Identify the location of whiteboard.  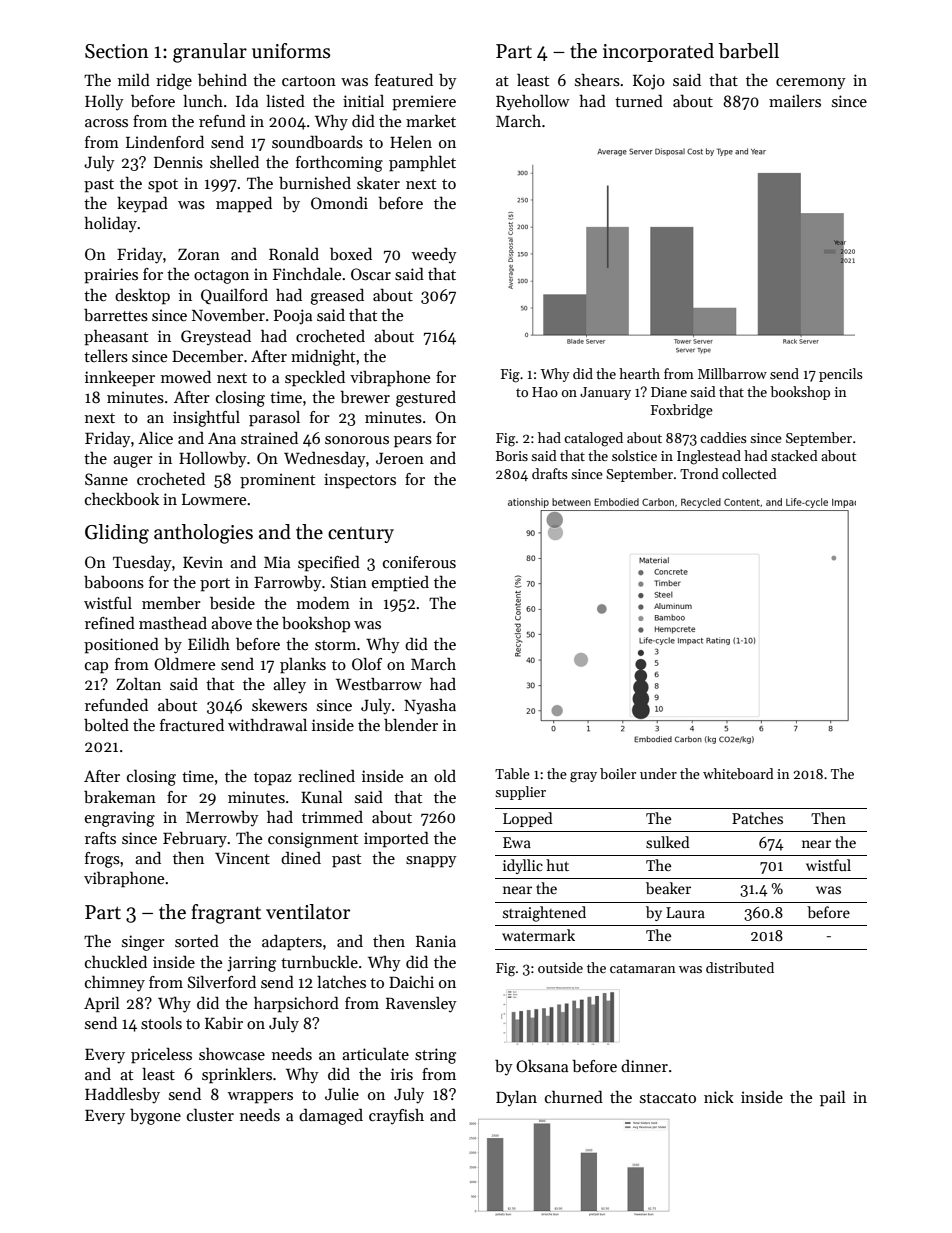
(738, 773).
